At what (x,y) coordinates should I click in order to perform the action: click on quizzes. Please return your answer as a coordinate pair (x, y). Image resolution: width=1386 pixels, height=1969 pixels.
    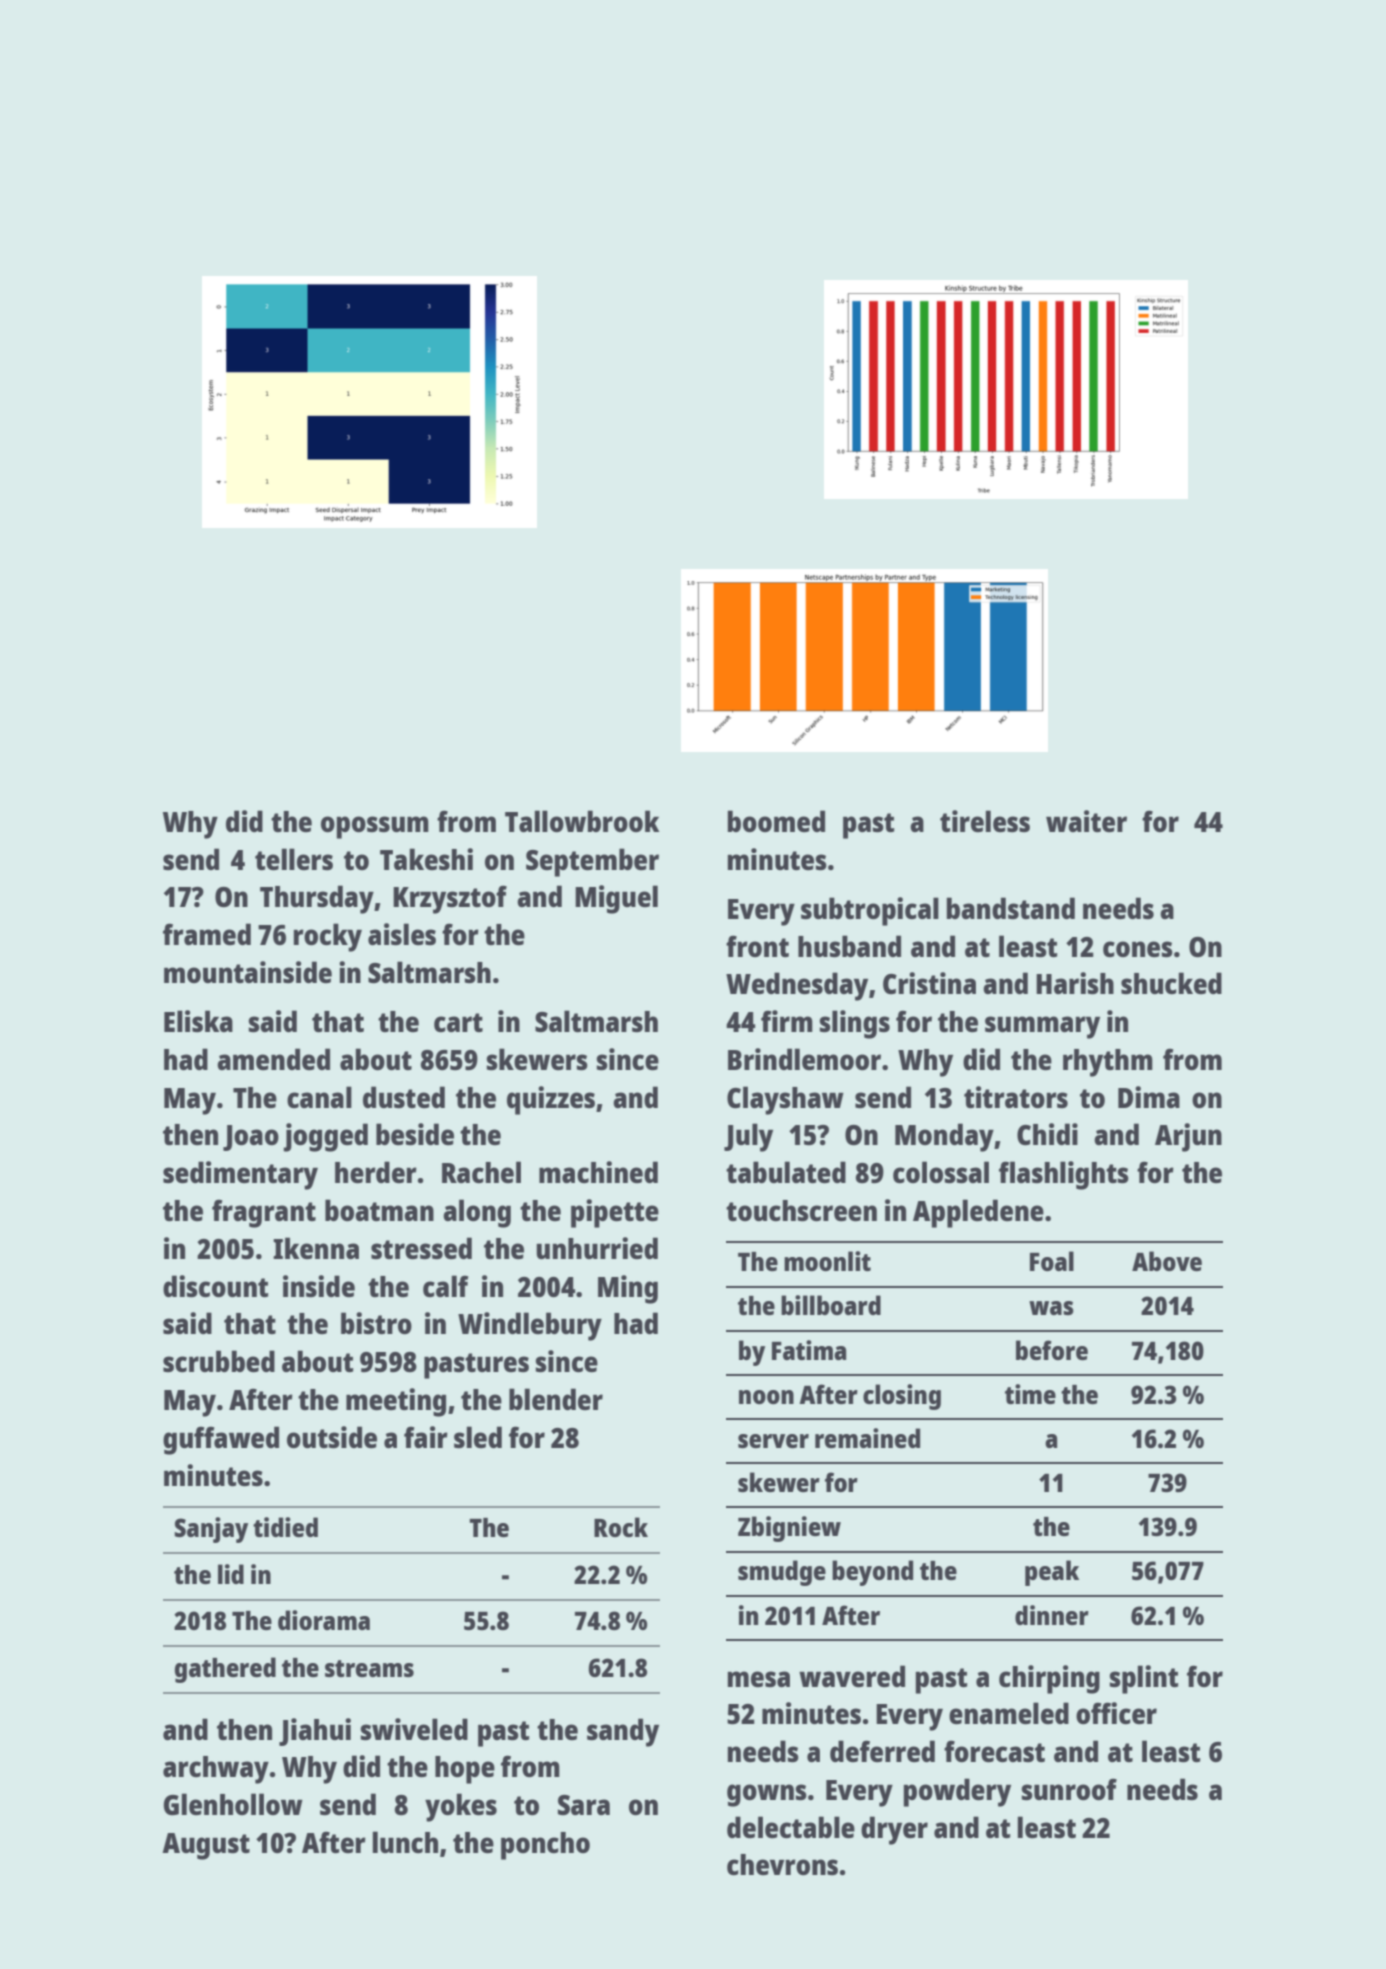
    Looking at the image, I should click on (551, 1100).
